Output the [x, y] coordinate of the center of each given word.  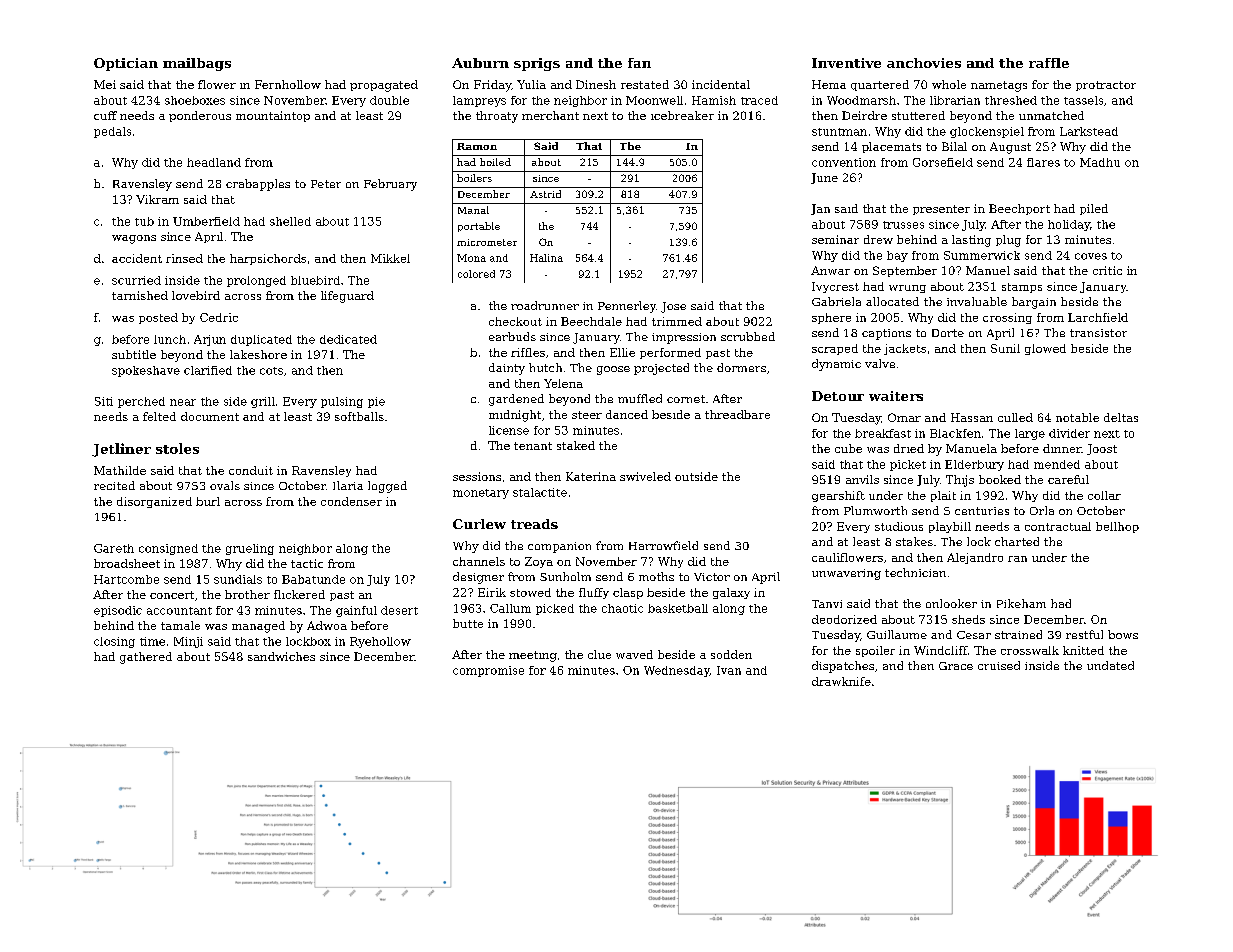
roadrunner [545, 305]
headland [214, 162]
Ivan [729, 670]
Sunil [1005, 348]
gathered [146, 658]
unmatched [1051, 115]
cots [271, 371]
